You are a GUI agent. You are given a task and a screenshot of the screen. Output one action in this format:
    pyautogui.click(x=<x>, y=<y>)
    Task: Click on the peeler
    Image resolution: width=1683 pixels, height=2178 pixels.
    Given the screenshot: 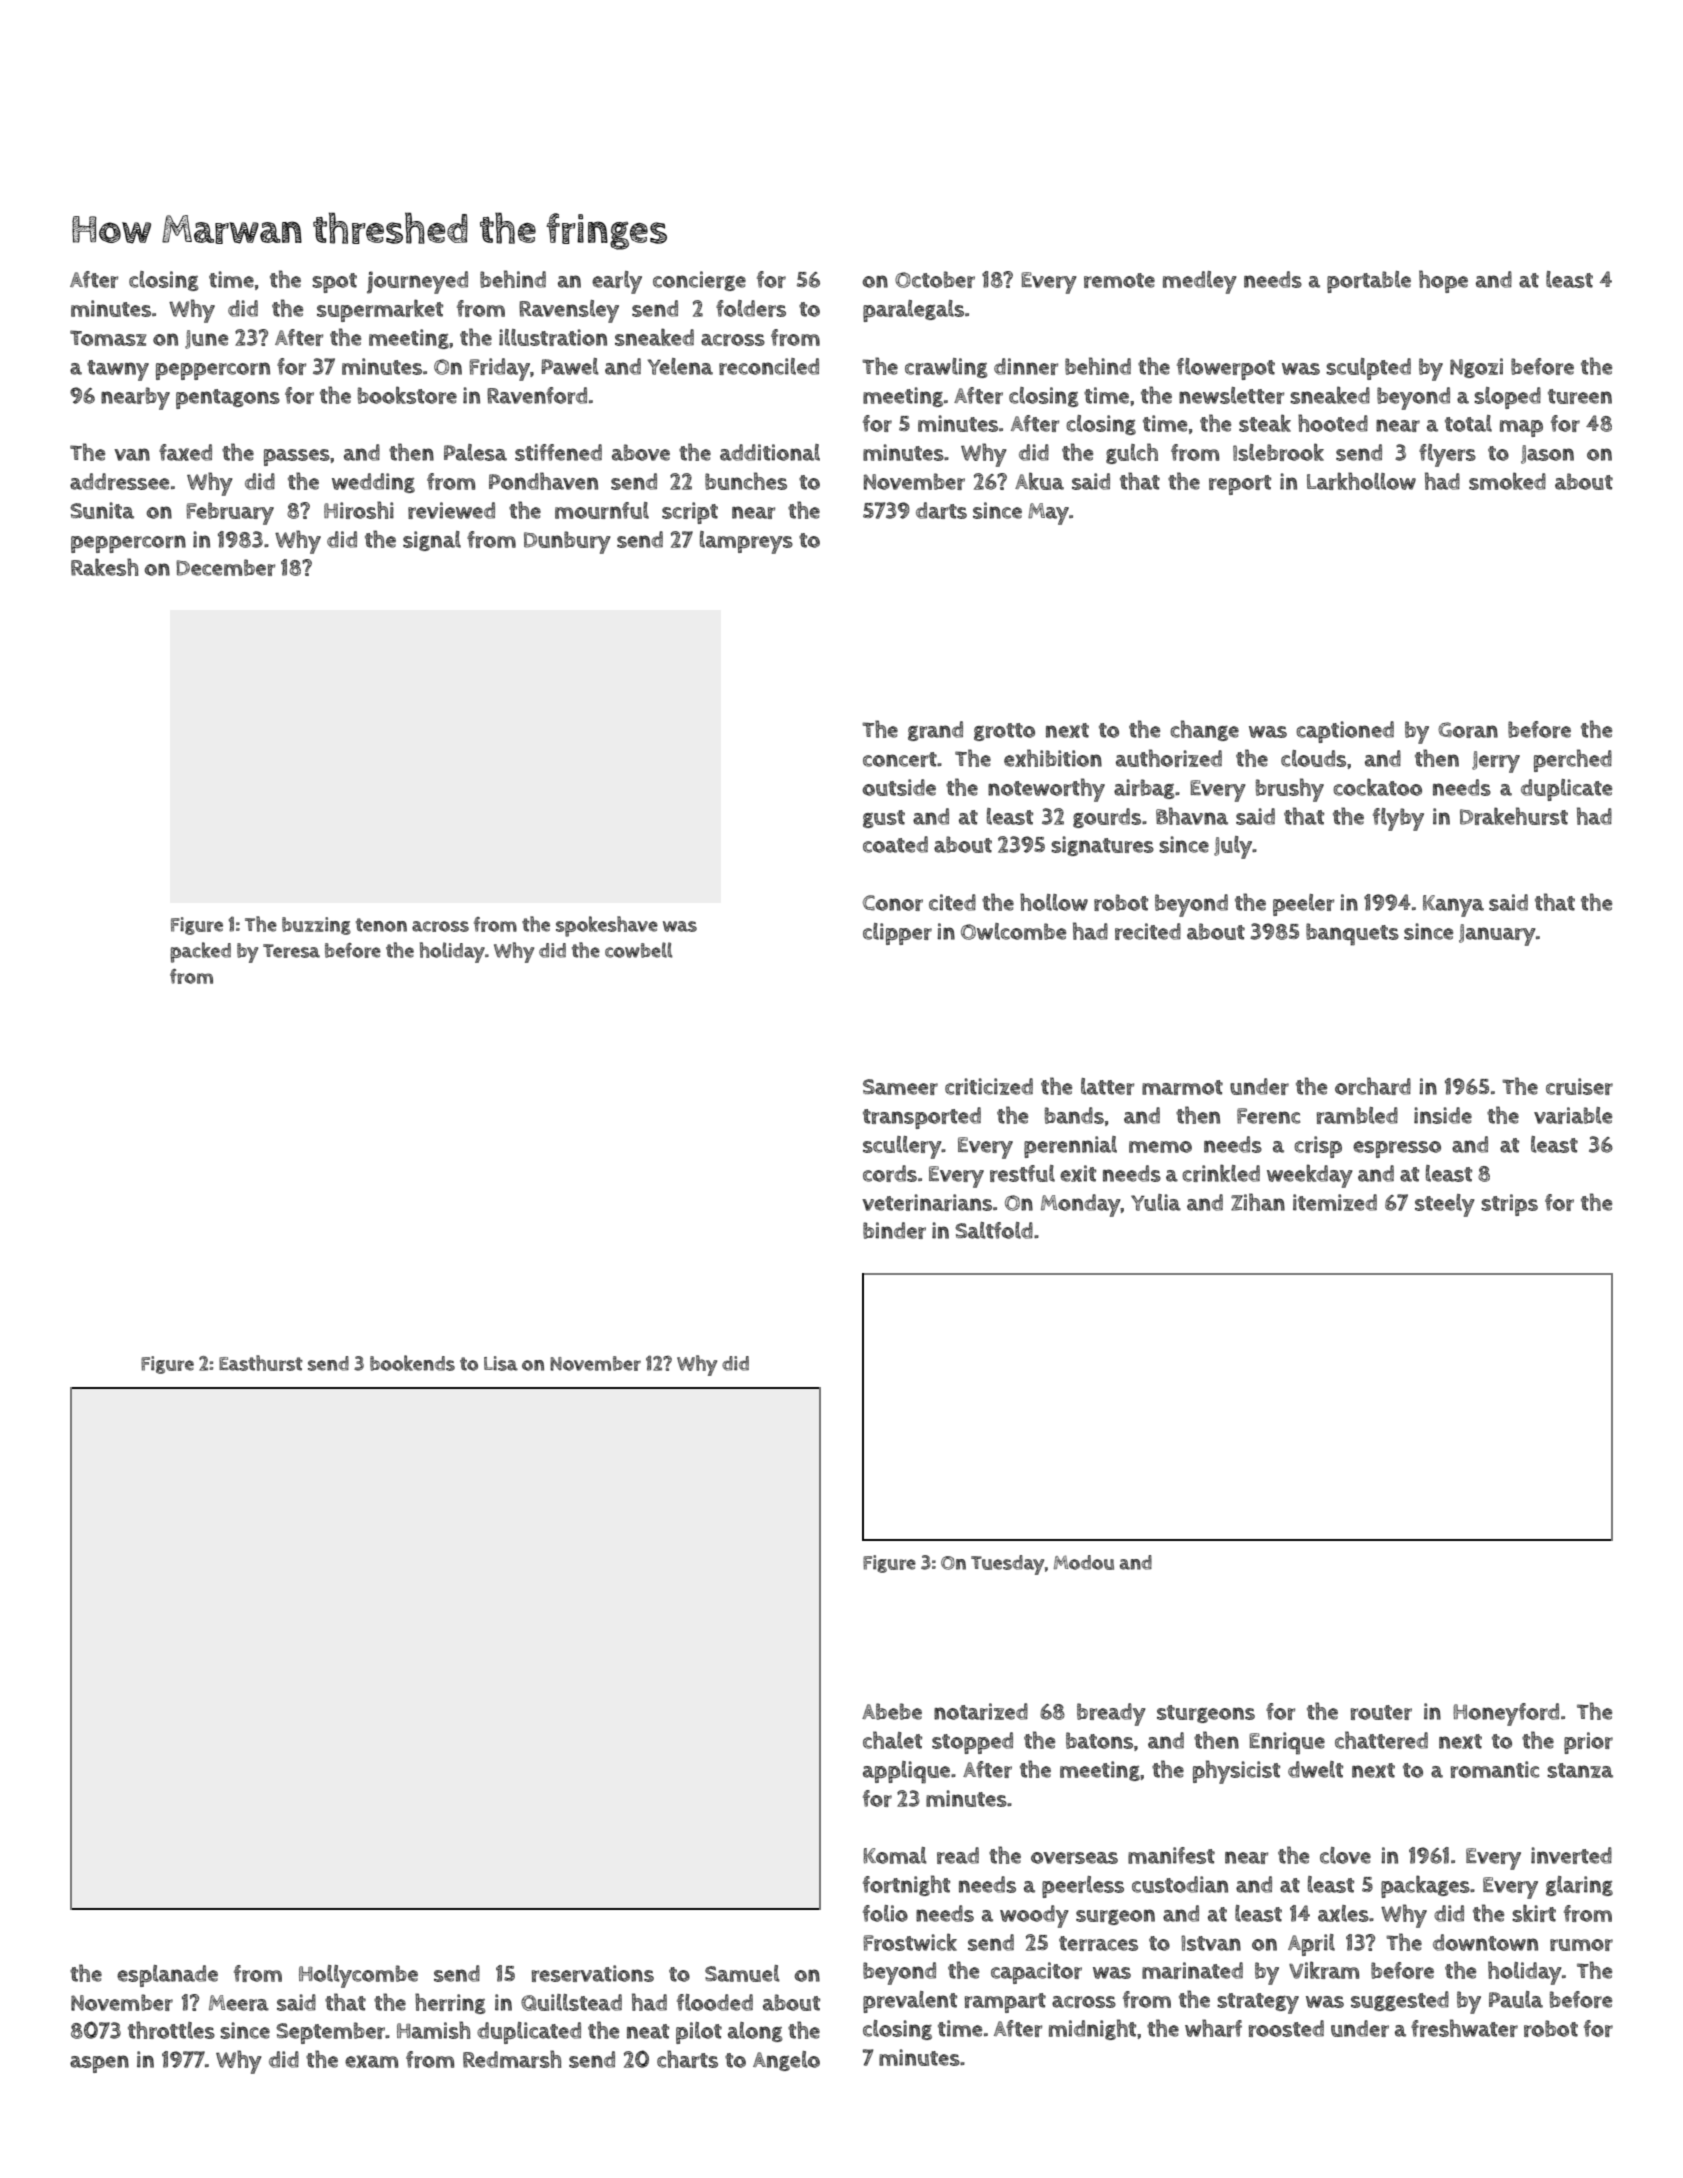 What is the action you would take?
    pyautogui.click(x=1303, y=905)
